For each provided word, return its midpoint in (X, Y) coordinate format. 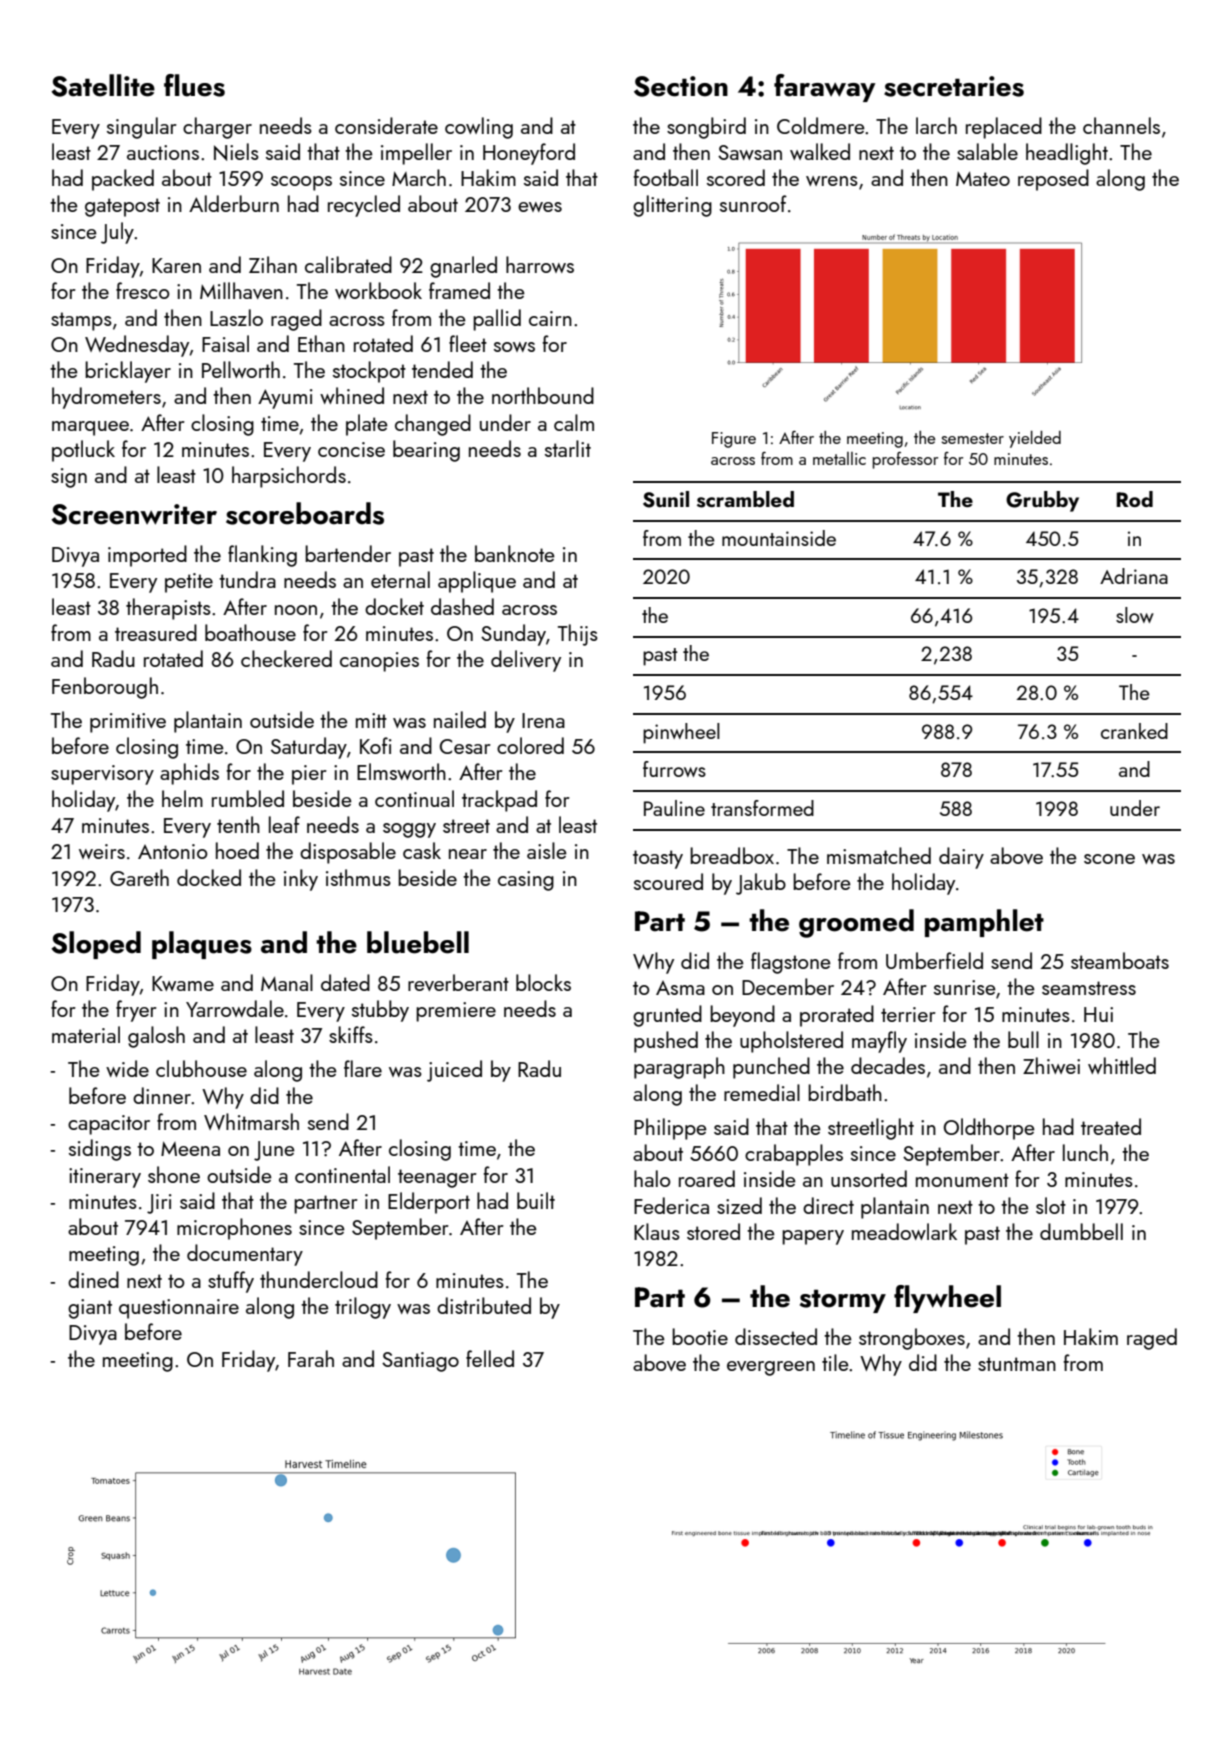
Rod (1134, 499)
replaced (1004, 128)
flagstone (791, 963)
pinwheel (681, 733)
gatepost (122, 207)
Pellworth (241, 369)
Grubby (1042, 501)
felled (490, 1358)
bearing (426, 451)
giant (90, 1309)
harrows (540, 264)
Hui (1098, 1014)
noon (296, 610)
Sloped (96, 945)
